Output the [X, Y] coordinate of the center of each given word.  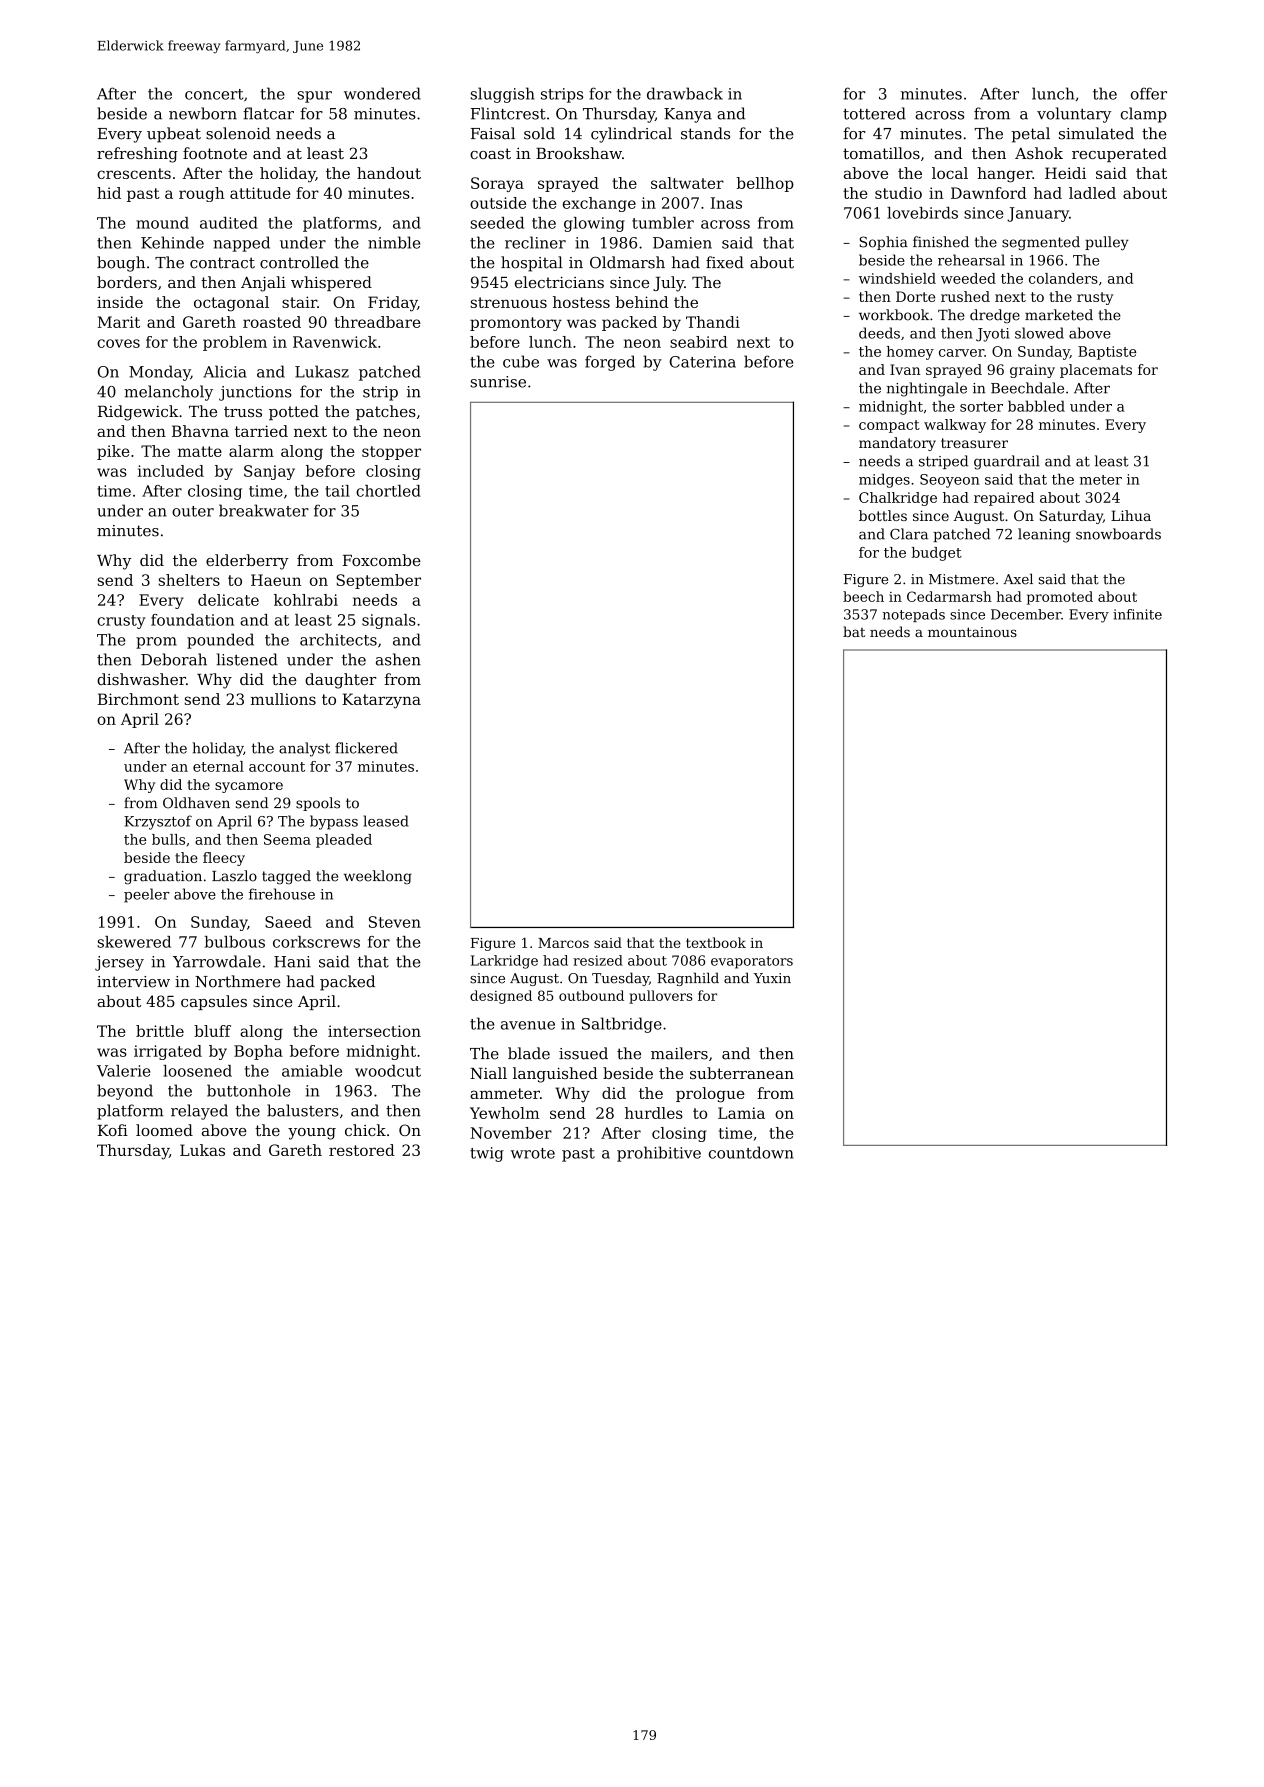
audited [229, 223]
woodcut [388, 1071]
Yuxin [772, 978]
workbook [894, 315]
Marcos [563, 943]
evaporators [752, 962]
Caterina [703, 362]
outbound [591, 995]
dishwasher [141, 679]
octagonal [231, 304]
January [1038, 214]
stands [705, 133]
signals [389, 621]
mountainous [972, 632]
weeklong [378, 877]
